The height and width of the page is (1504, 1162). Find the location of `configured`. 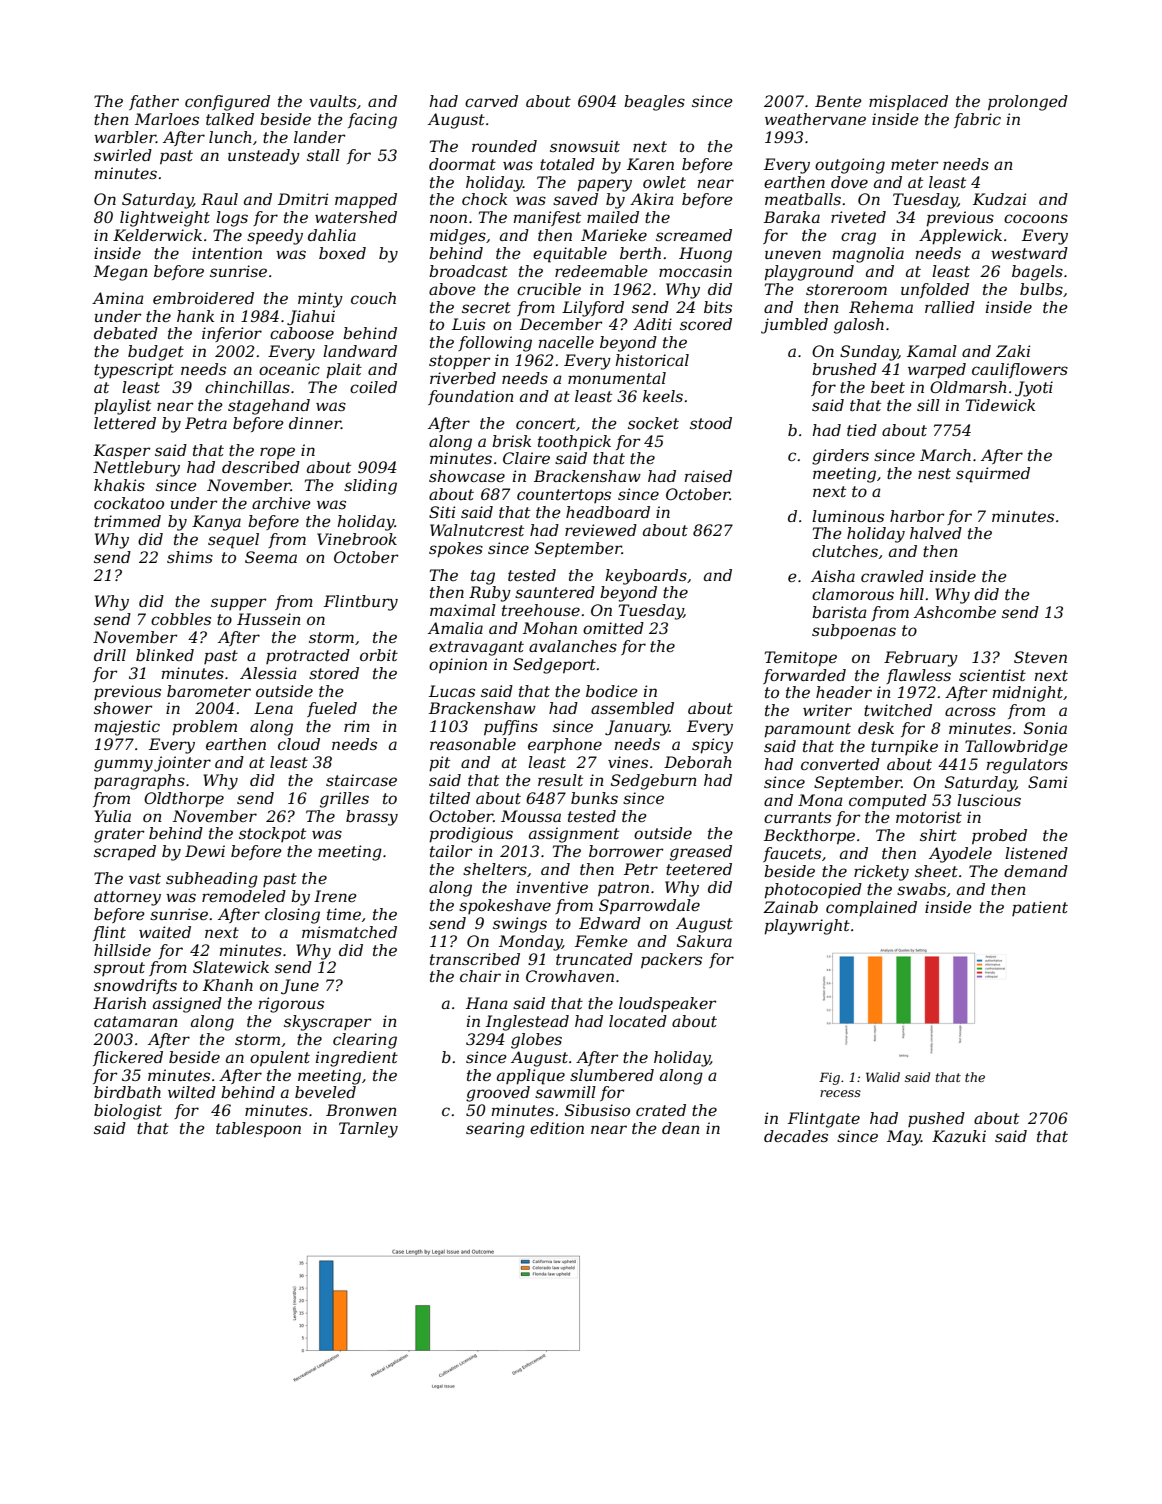

configured is located at coordinates (227, 103).
